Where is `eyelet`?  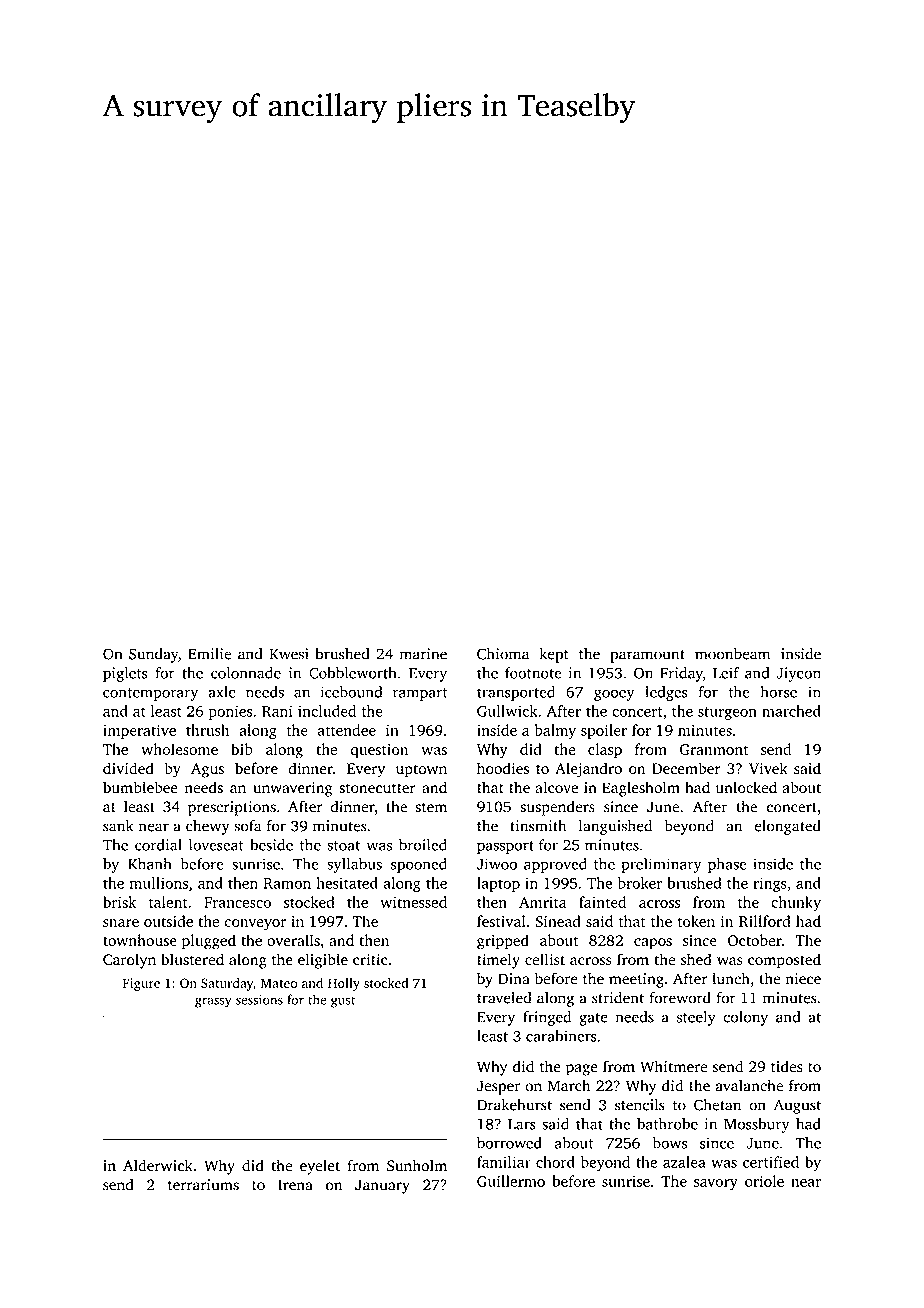
eyelet is located at coordinates (320, 1167).
